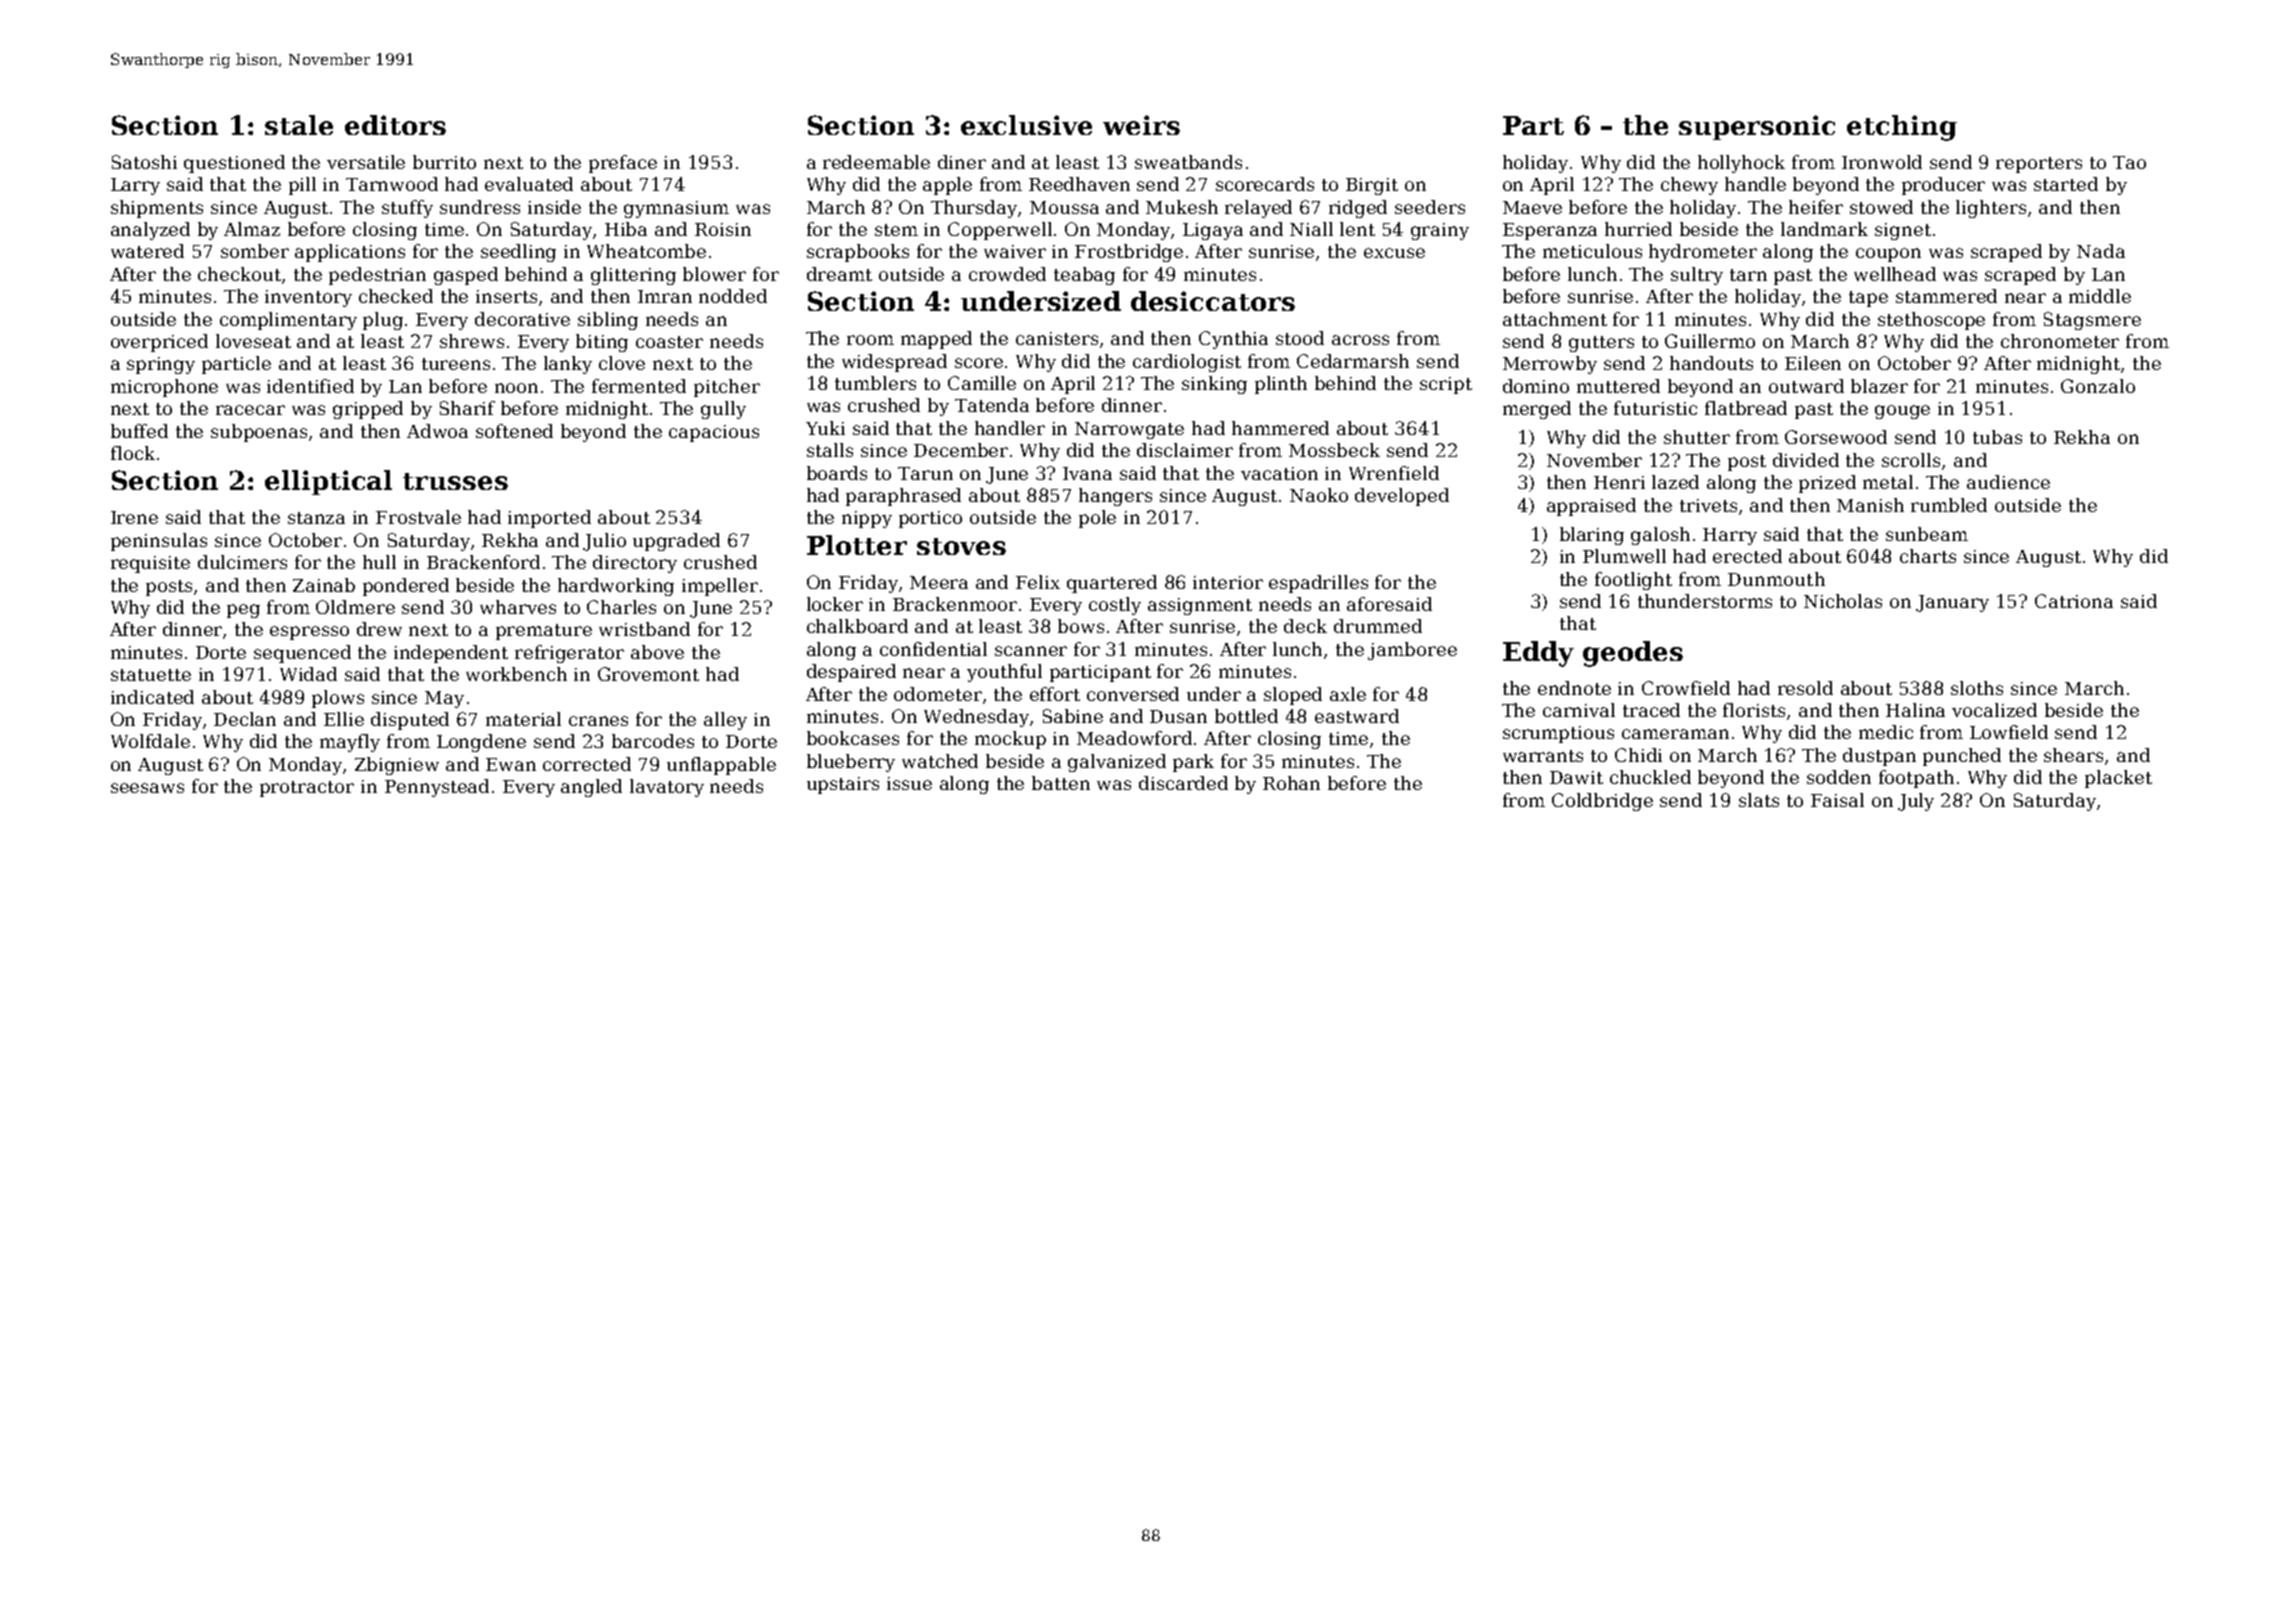 The height and width of the image is (1614, 2282). I want to click on effort, so click(1055, 694).
